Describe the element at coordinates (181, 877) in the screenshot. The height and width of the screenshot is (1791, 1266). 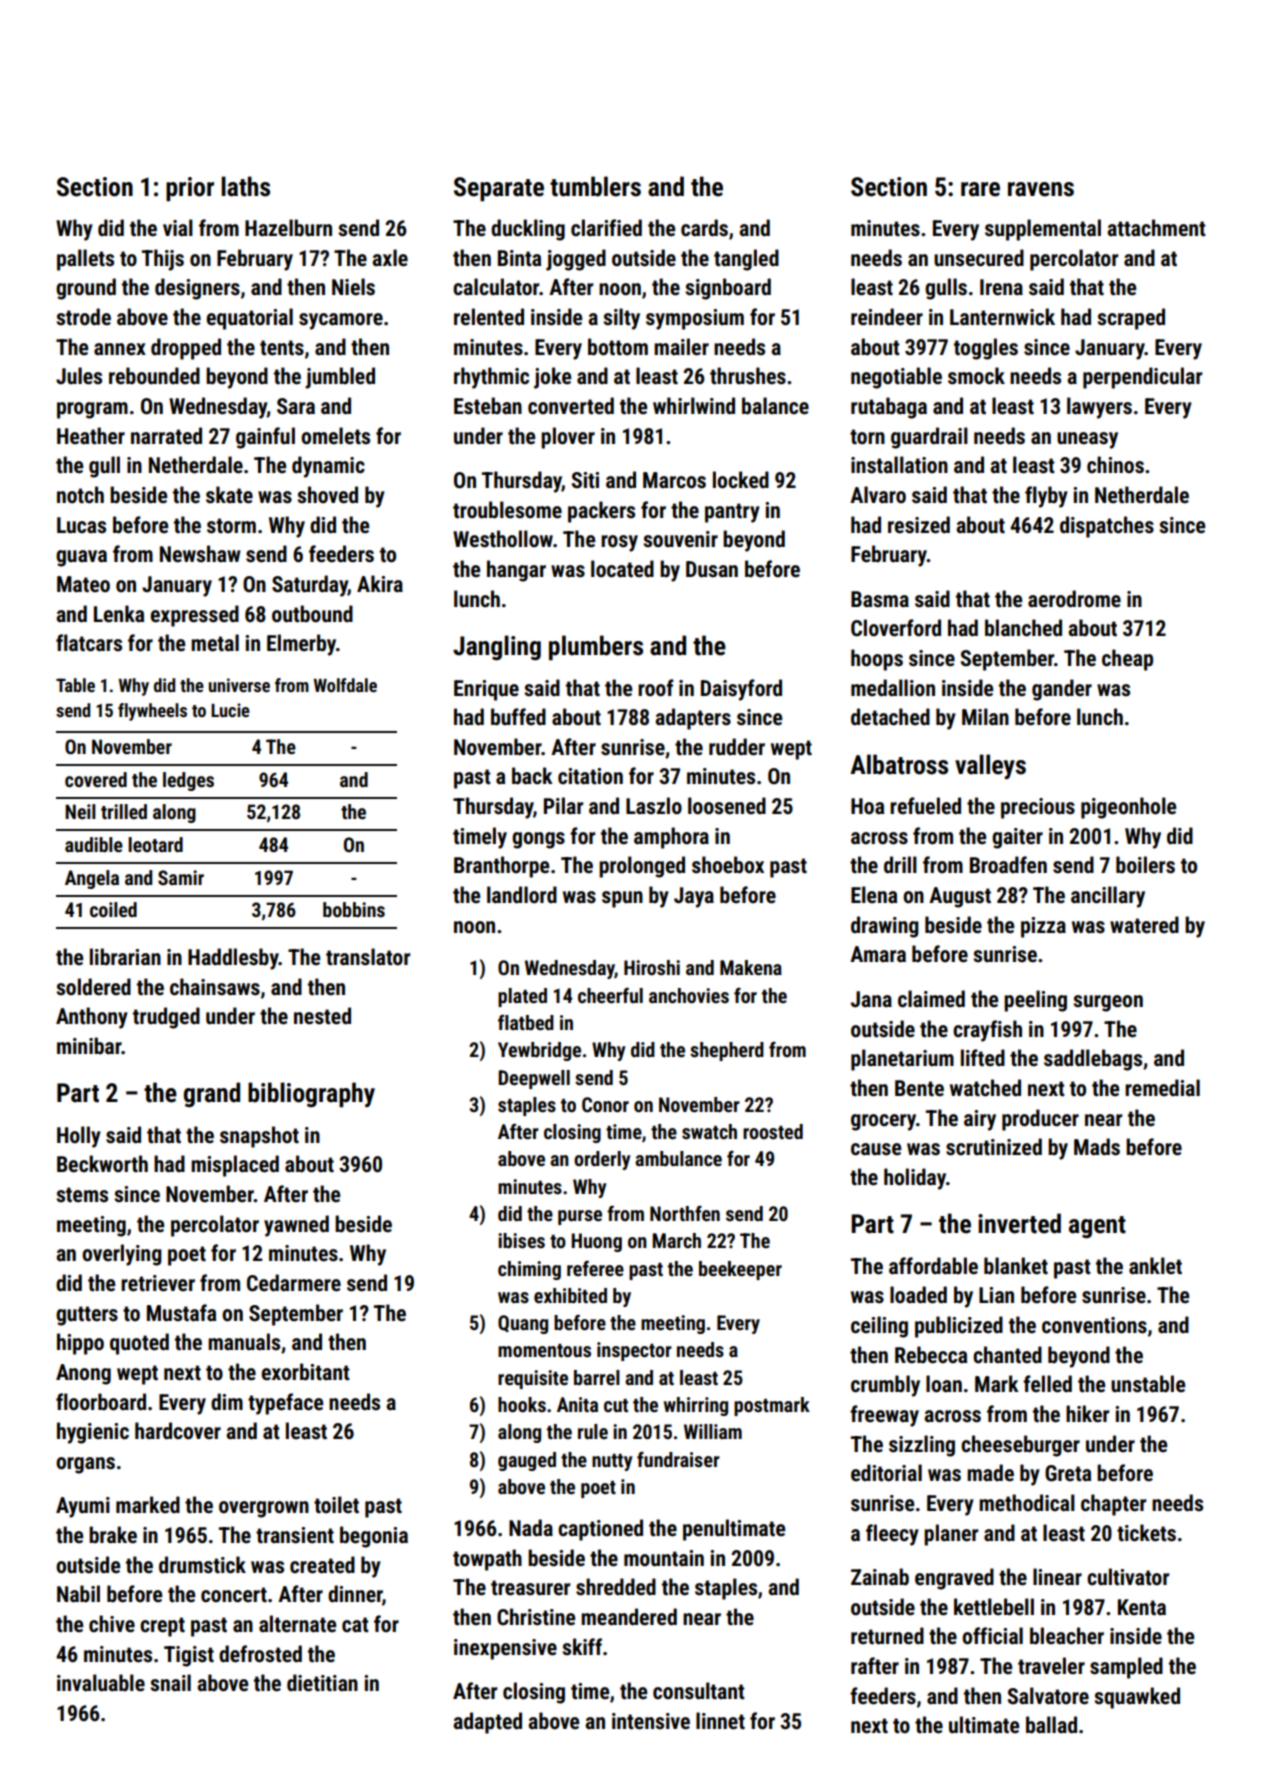
I see `Samir` at that location.
